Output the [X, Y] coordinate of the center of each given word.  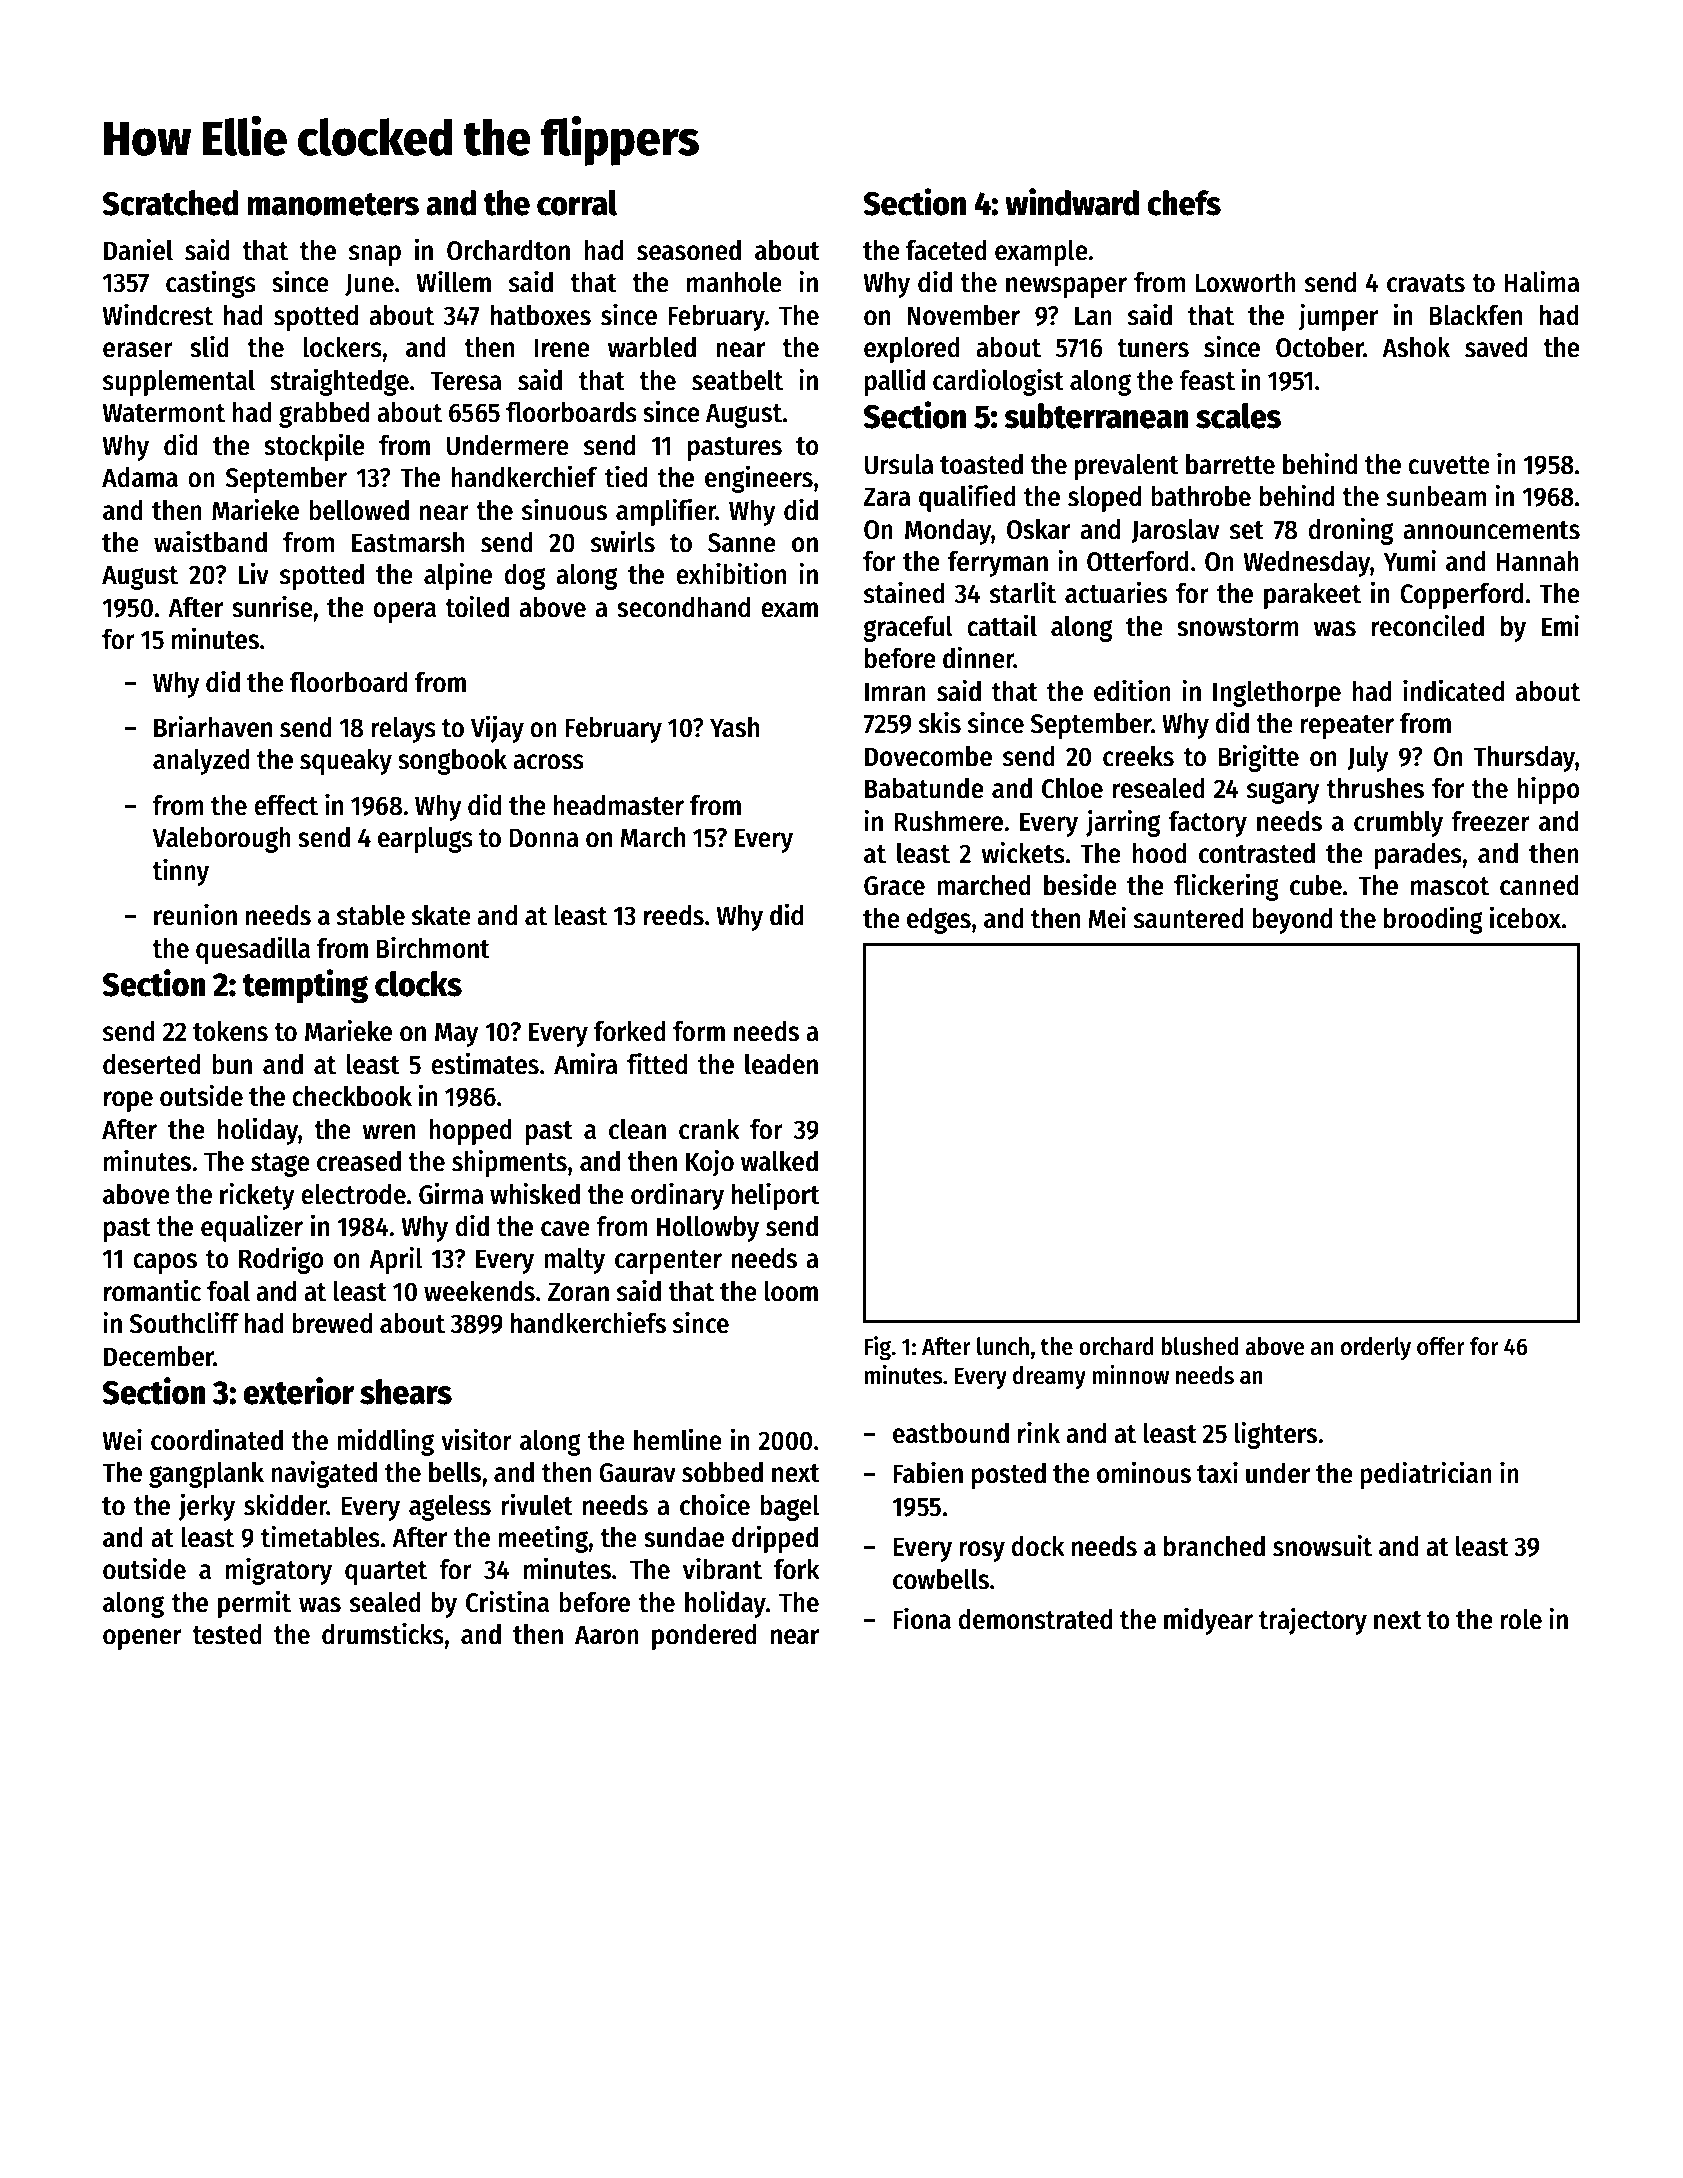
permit [254, 1604]
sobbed [722, 1472]
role [1521, 1619]
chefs [1184, 203]
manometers [333, 204]
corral [577, 203]
